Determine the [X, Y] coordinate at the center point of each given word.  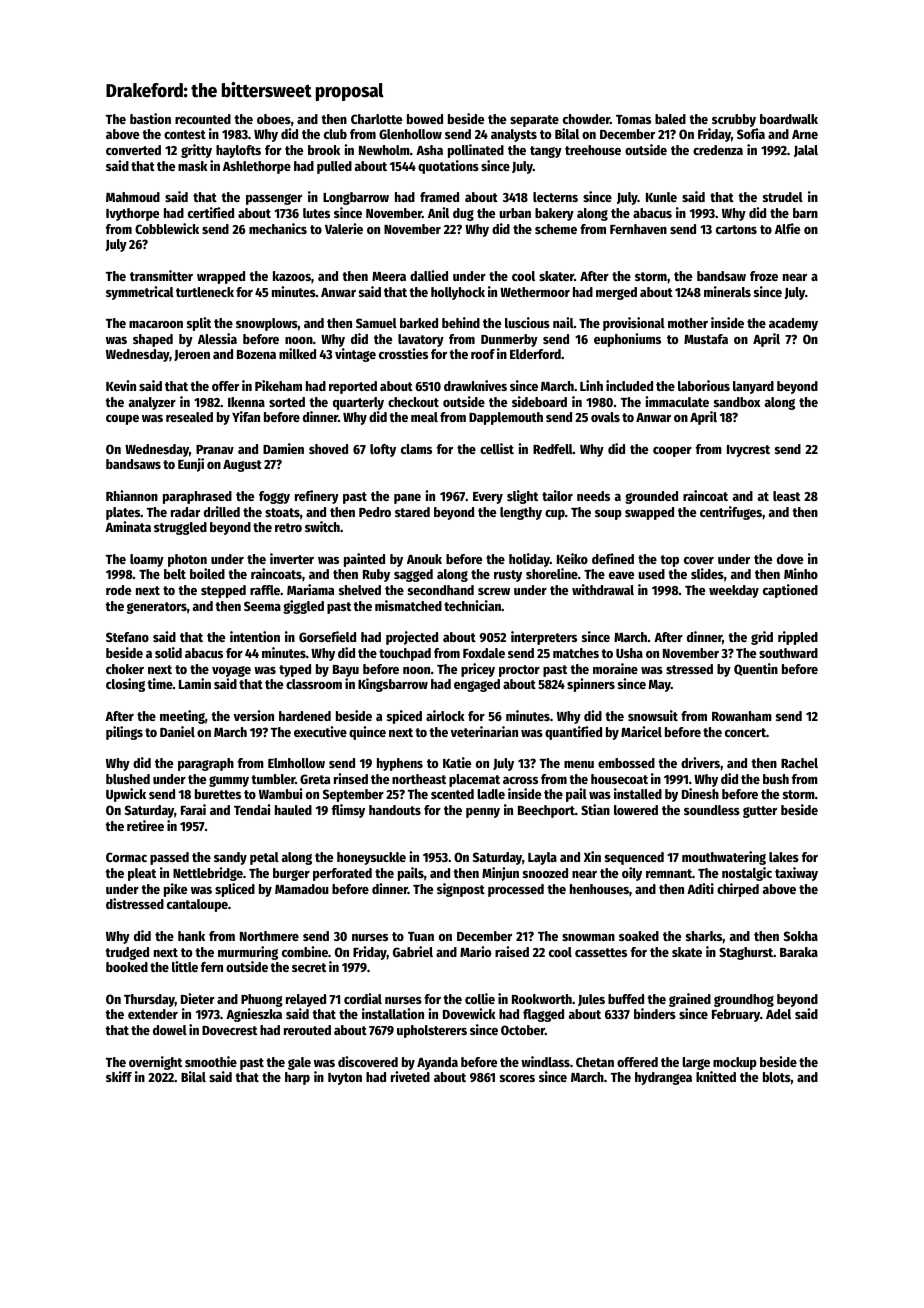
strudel [783, 197]
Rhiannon [132, 495]
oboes [274, 119]
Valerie [344, 228]
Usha [629, 653]
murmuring [248, 953]
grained [690, 1000]
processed [516, 890]
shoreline [552, 573]
